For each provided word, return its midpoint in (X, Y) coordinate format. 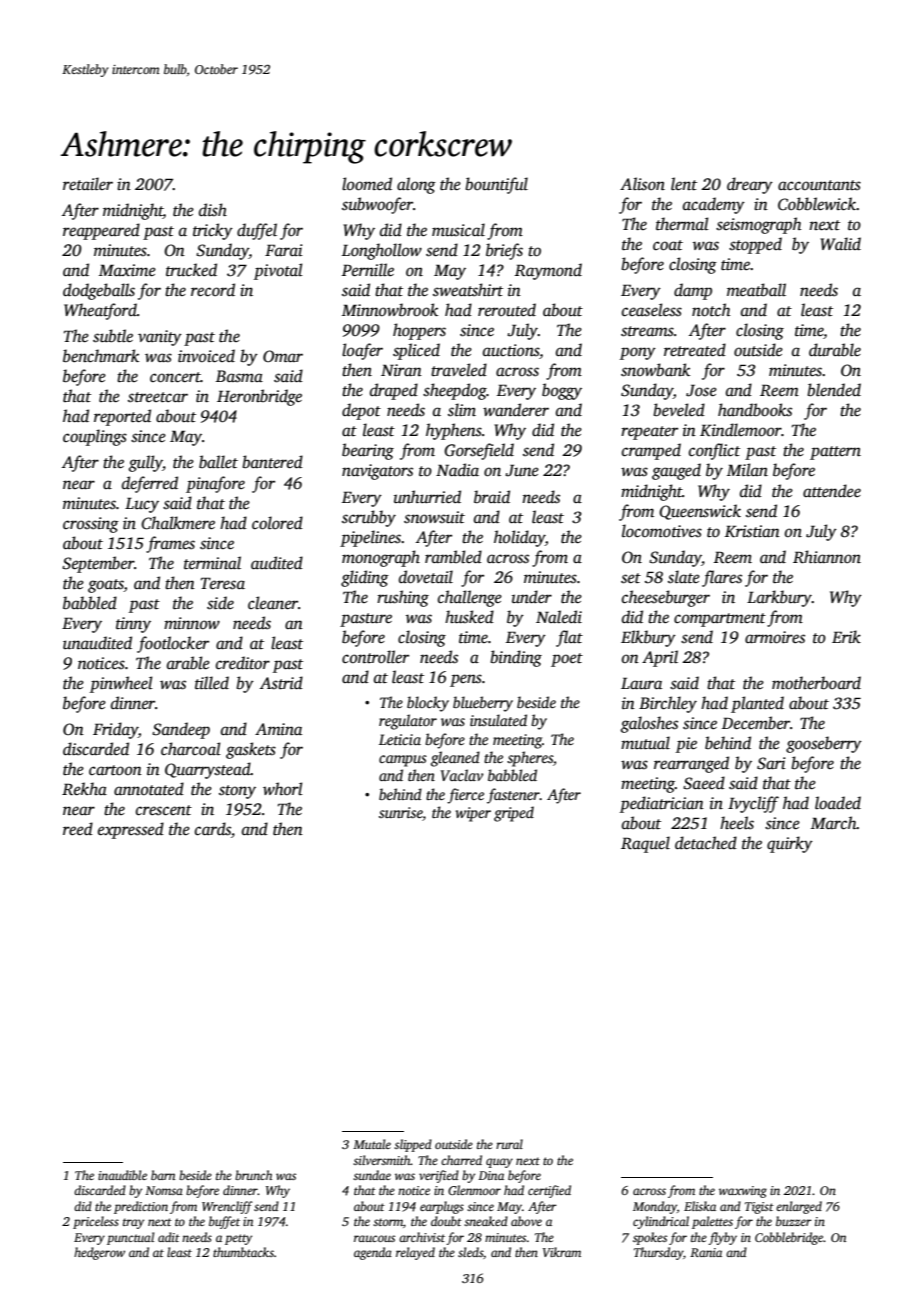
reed (78, 829)
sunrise (401, 814)
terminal (212, 563)
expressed (131, 830)
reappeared (101, 231)
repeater (649, 433)
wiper (473, 814)
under (532, 597)
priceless (96, 1222)
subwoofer (377, 205)
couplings (95, 437)
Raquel (645, 844)
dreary (750, 185)
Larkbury (779, 598)
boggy (562, 391)
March (834, 823)
